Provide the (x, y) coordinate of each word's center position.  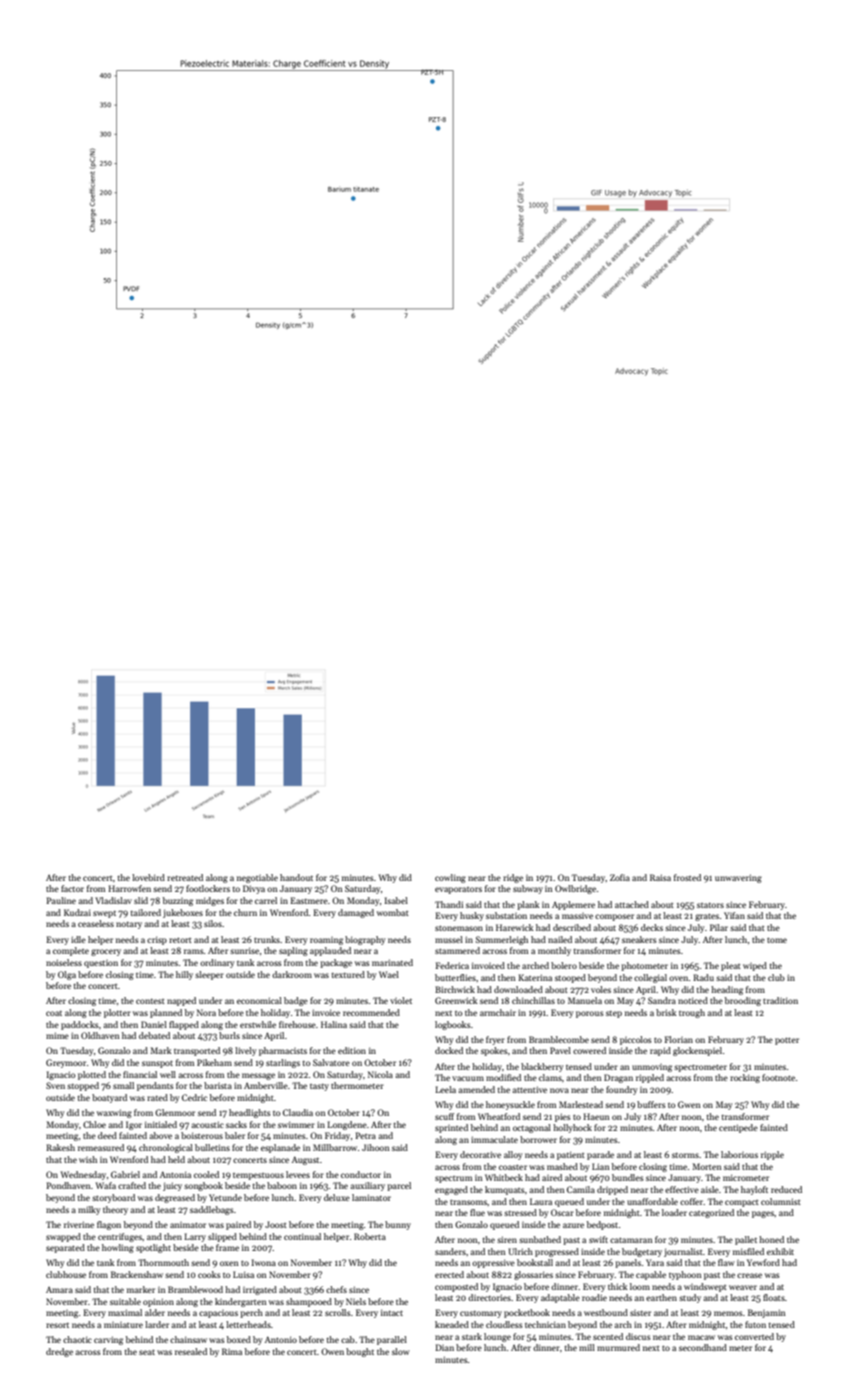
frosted (687, 877)
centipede (738, 1128)
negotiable (257, 878)
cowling (450, 878)
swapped (63, 1237)
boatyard (109, 1098)
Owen (332, 1351)
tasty (319, 1087)
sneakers (639, 939)
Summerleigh (502, 940)
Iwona (264, 1262)
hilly (184, 975)
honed (771, 1239)
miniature (123, 1325)
